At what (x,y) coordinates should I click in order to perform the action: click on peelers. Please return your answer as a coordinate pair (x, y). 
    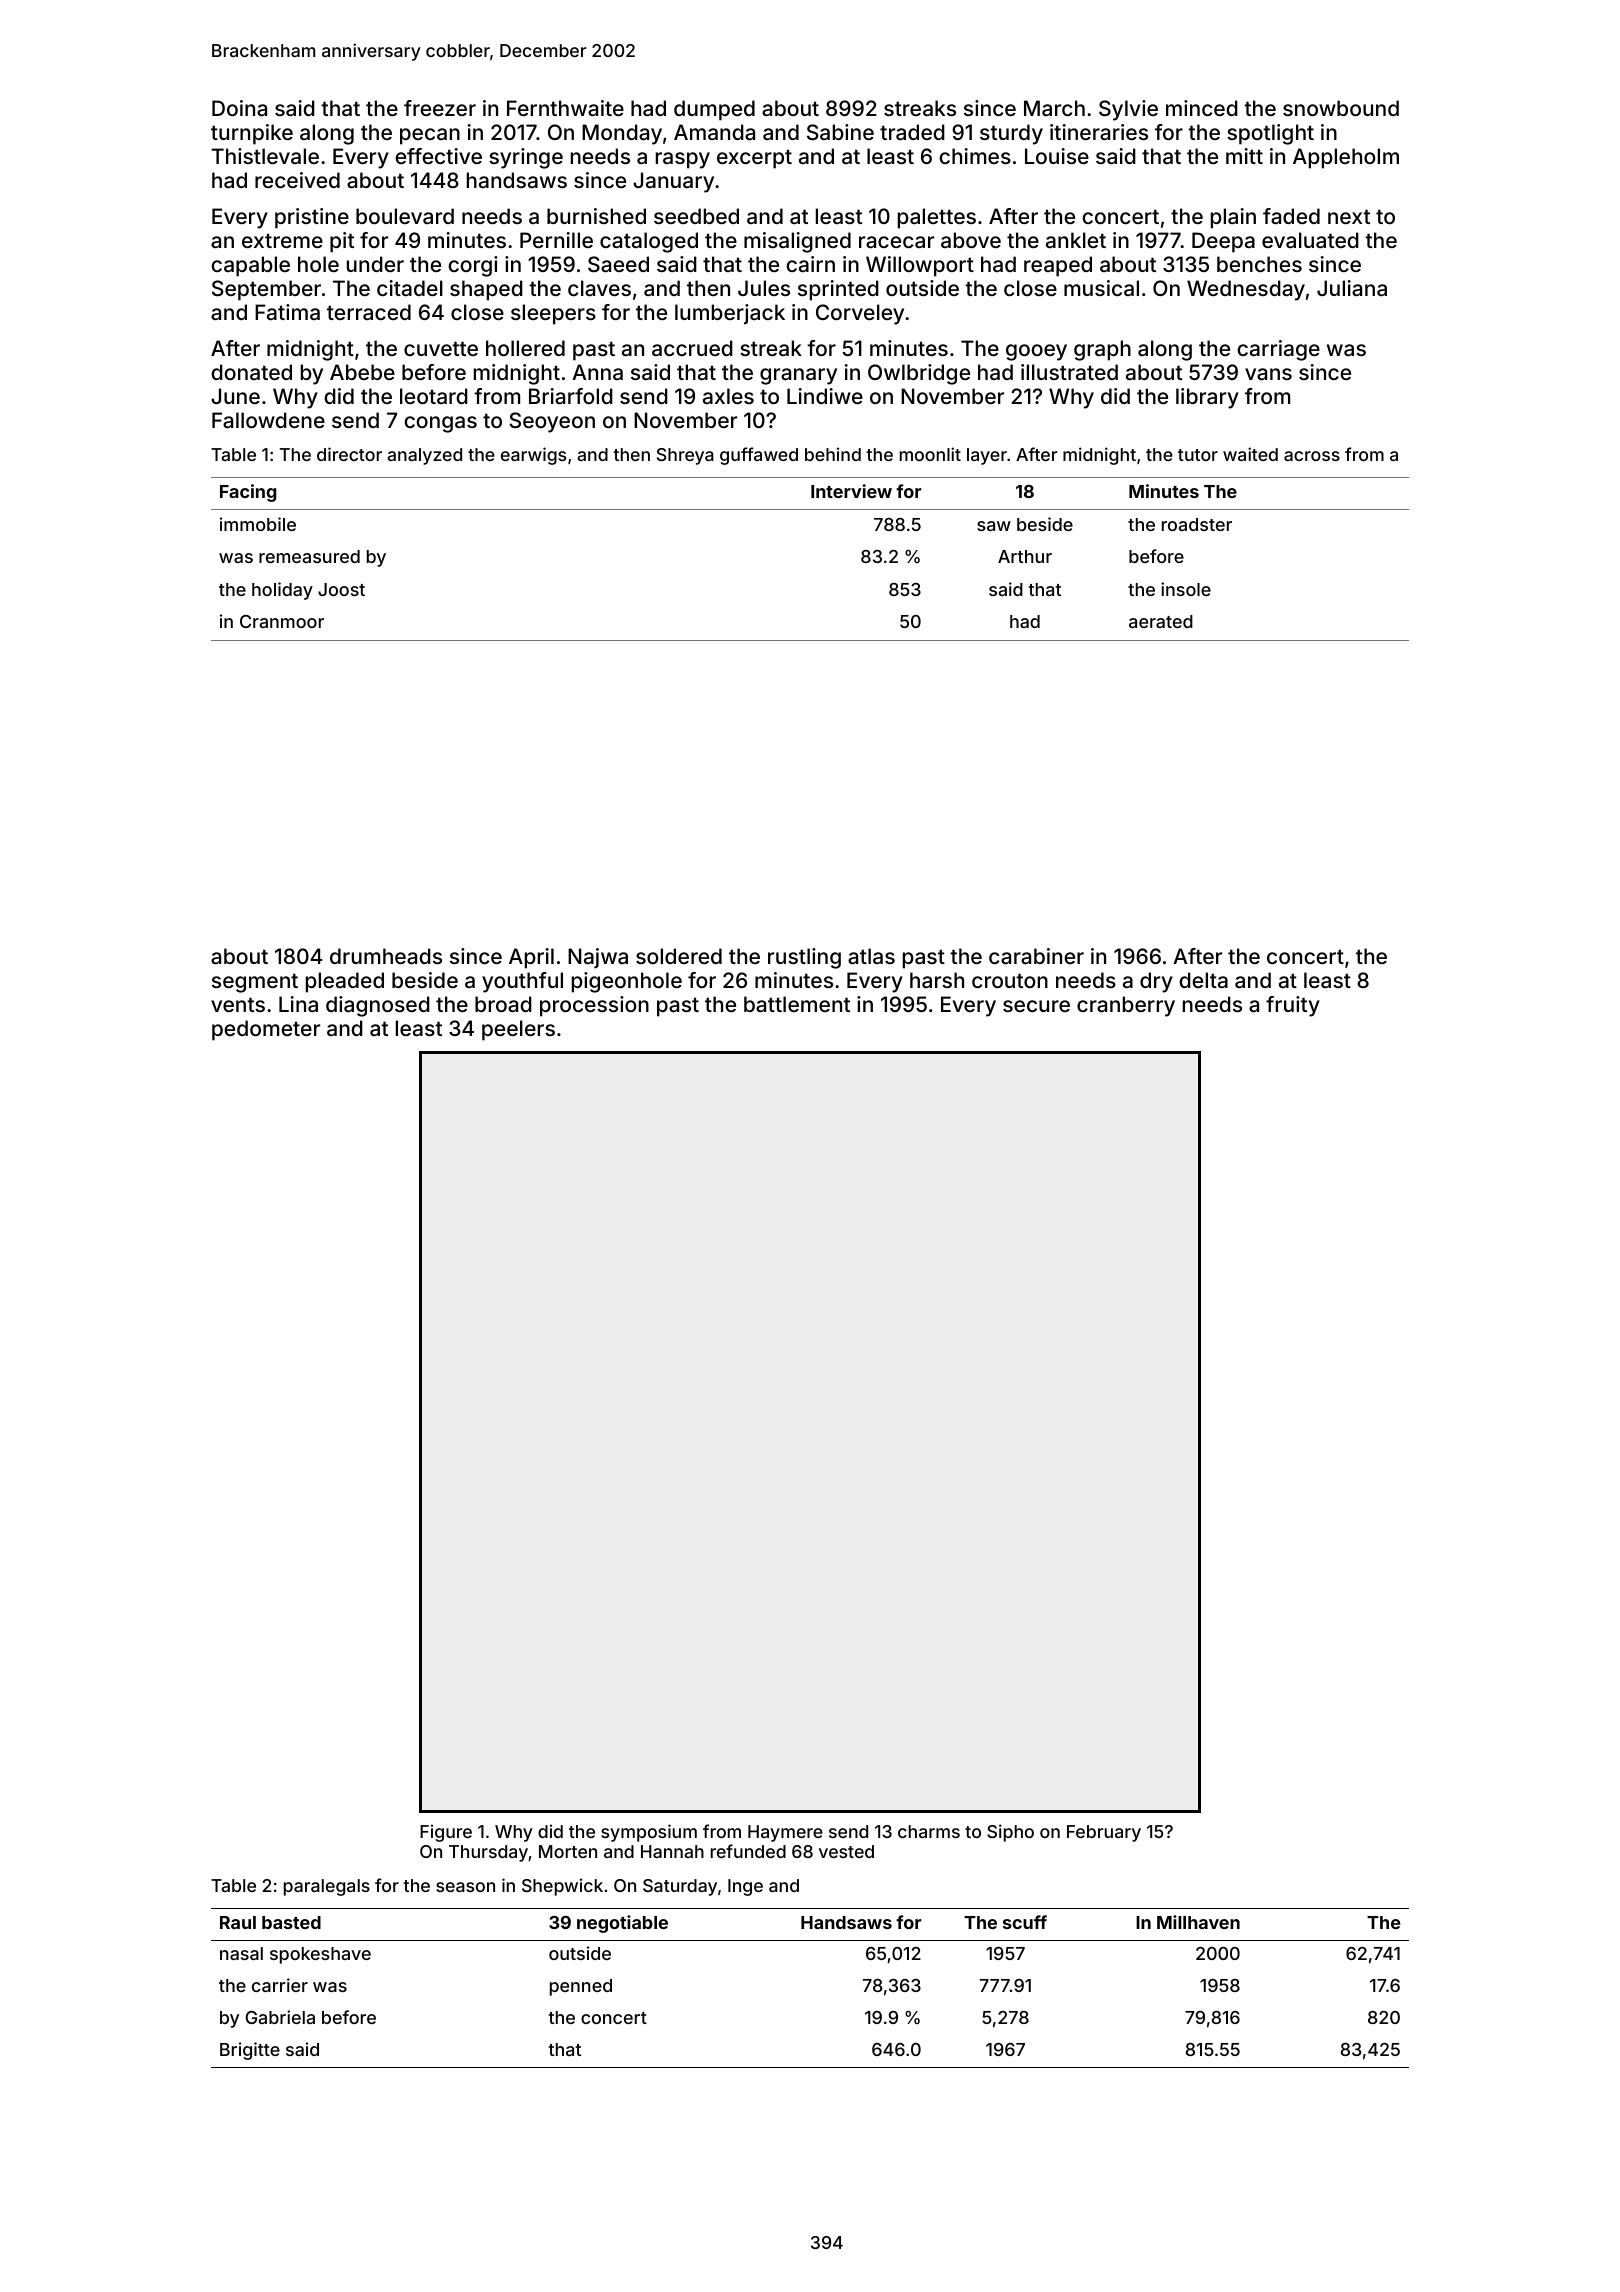
    Looking at the image, I should click on (518, 1030).
